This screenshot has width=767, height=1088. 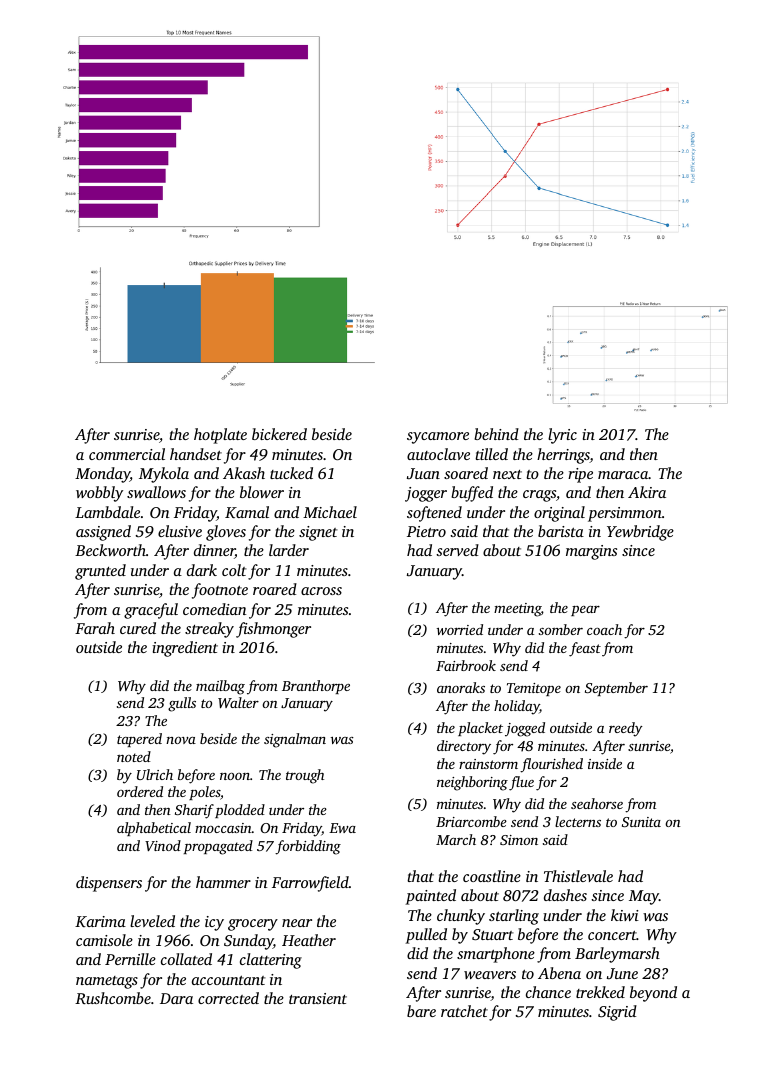 What do you see at coordinates (247, 512) in the screenshot?
I see `Kamal` at bounding box center [247, 512].
